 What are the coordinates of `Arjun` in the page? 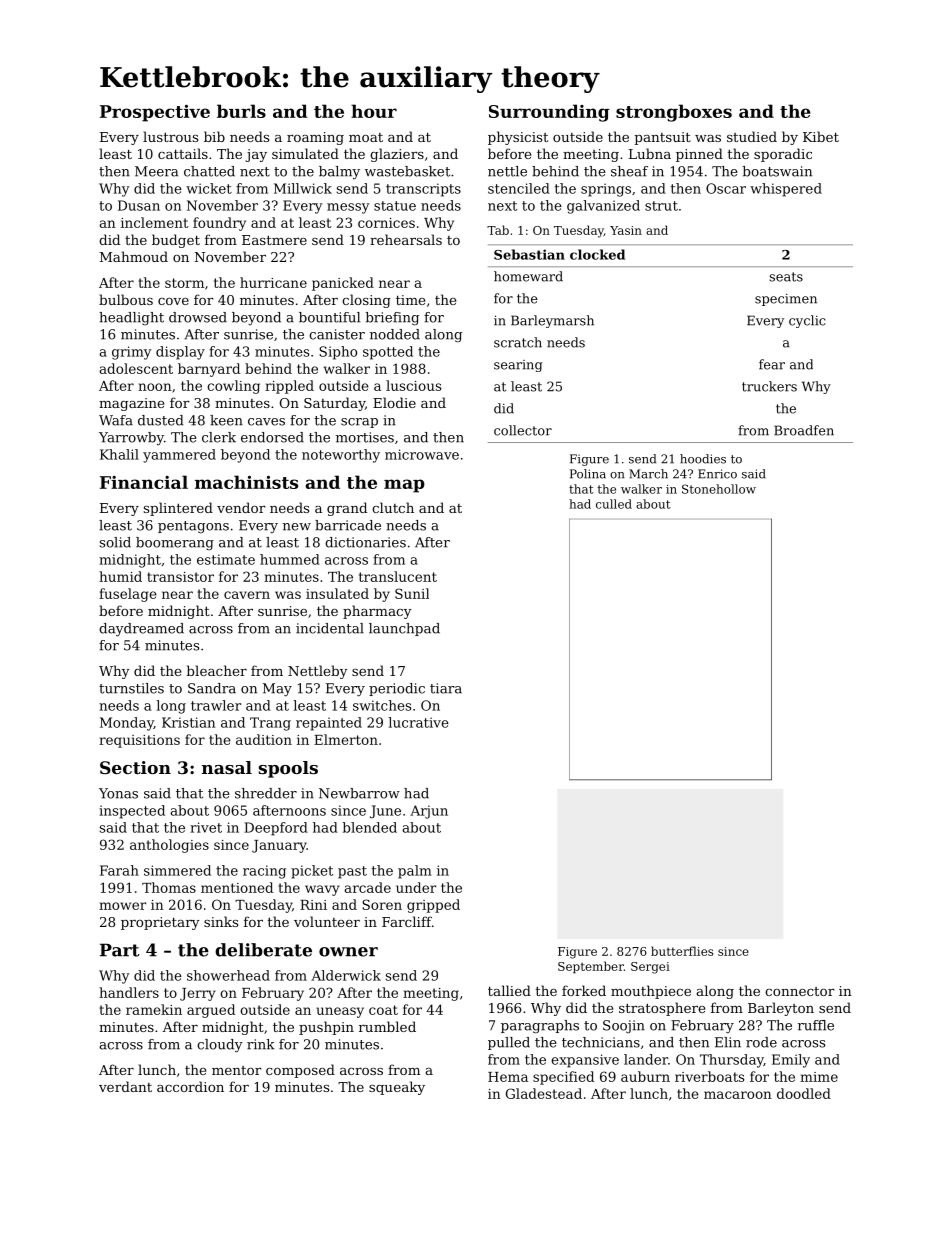 It's located at (429, 812).
